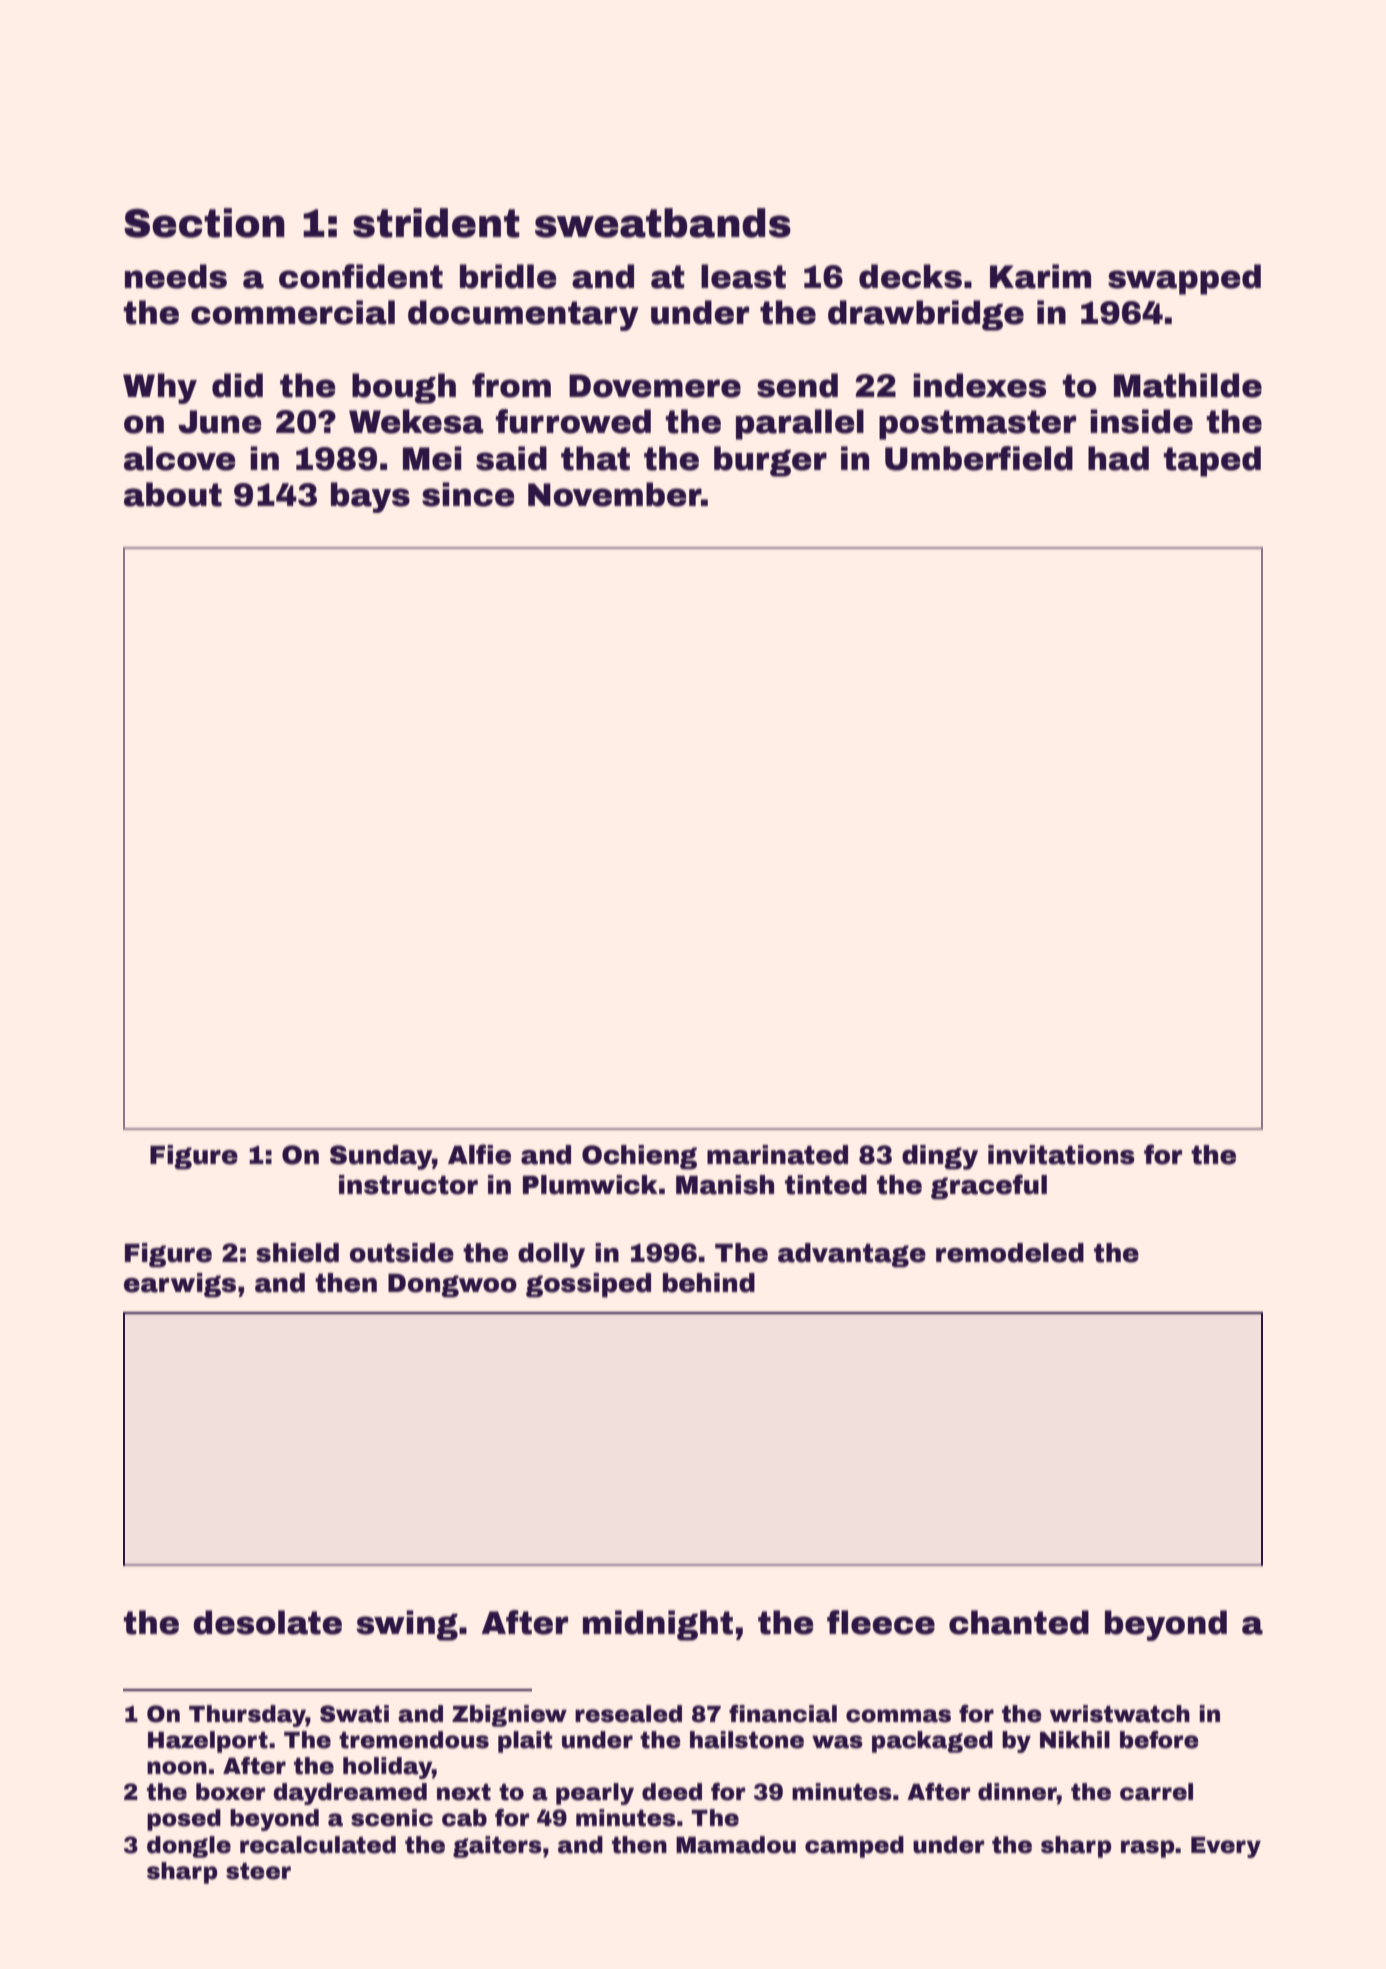  I want to click on Alfie, so click(479, 1154).
